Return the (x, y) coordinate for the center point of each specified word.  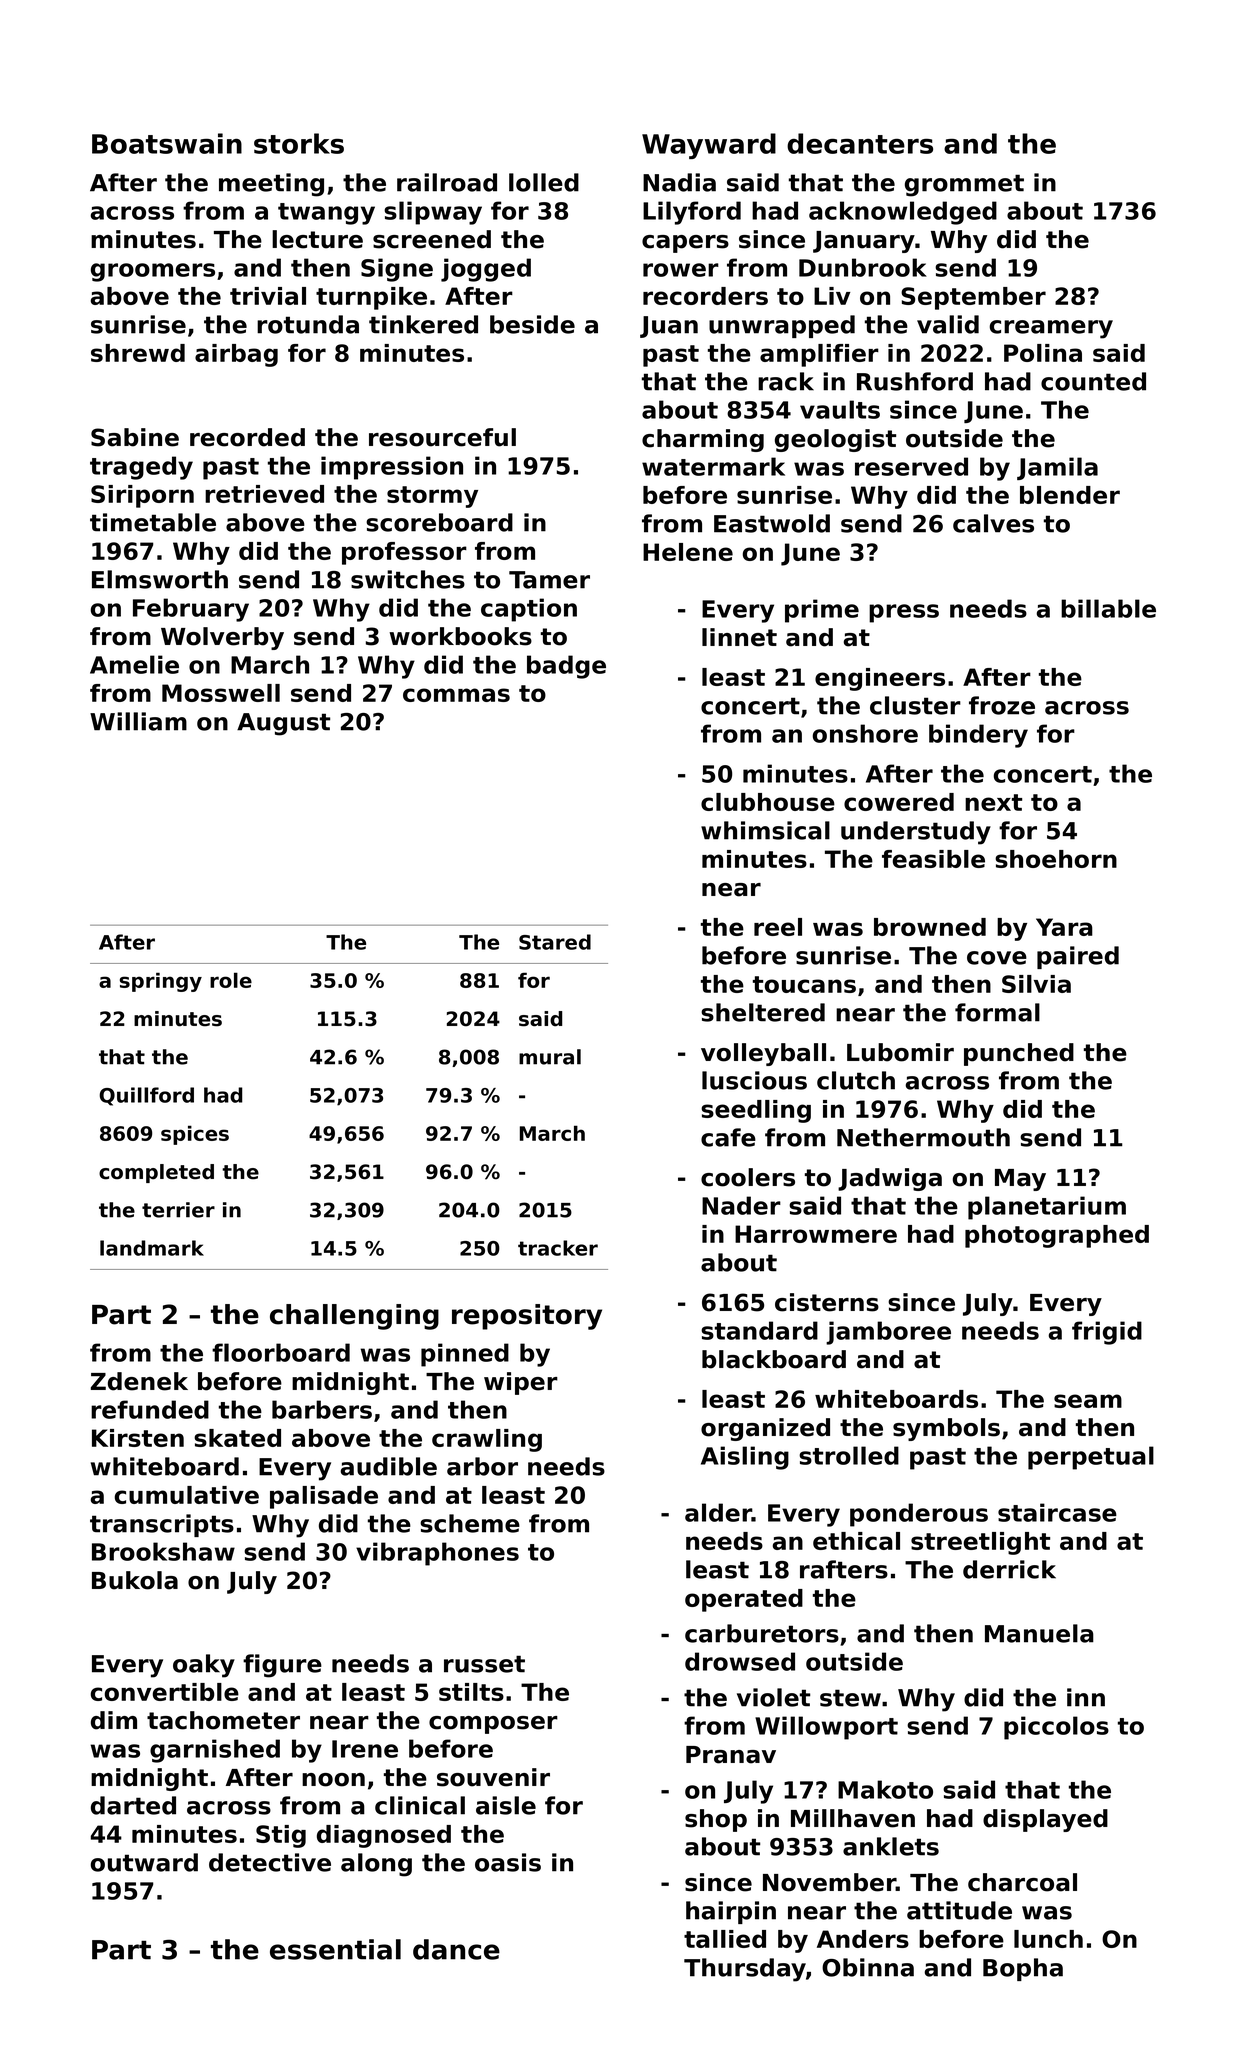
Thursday (745, 1970)
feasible (933, 859)
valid (948, 324)
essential (335, 1949)
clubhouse (768, 802)
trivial (268, 296)
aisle (506, 1805)
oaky (204, 1666)
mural (550, 1057)
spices (195, 1135)
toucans (804, 984)
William (138, 721)
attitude (959, 1910)
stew (850, 1698)
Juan (669, 327)
